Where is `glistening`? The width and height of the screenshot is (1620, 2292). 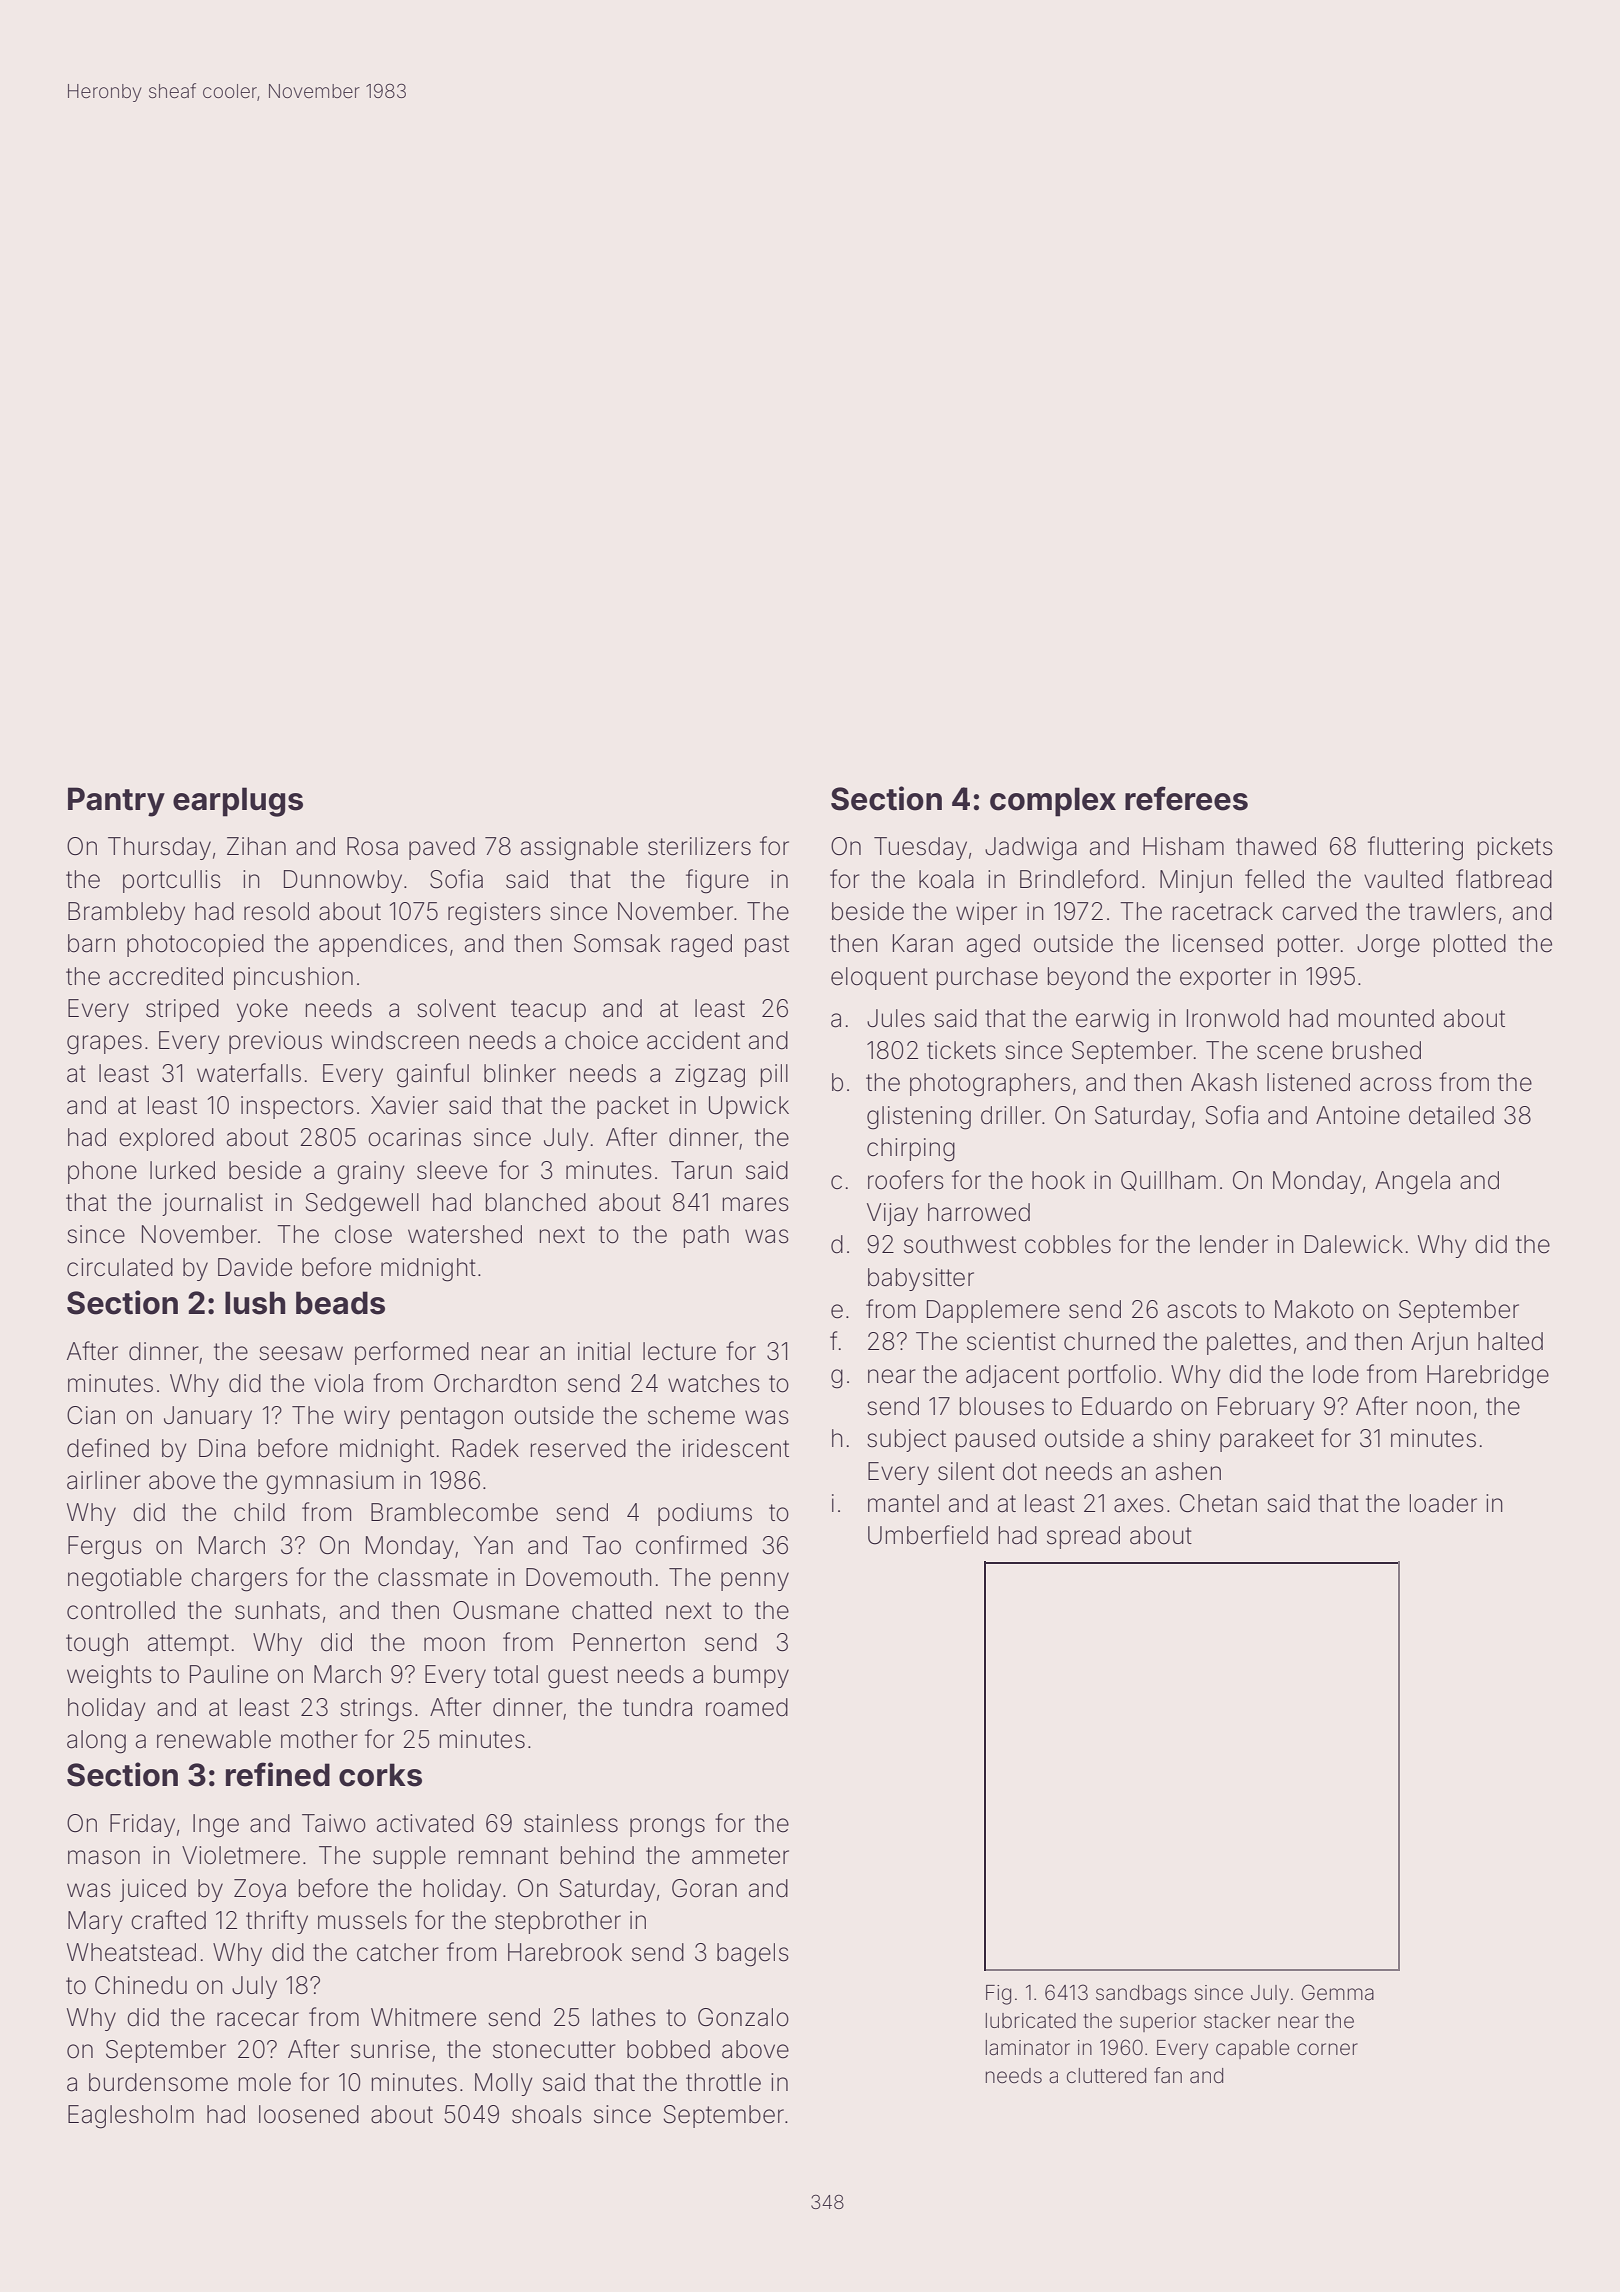 glistening is located at coordinates (919, 1118).
